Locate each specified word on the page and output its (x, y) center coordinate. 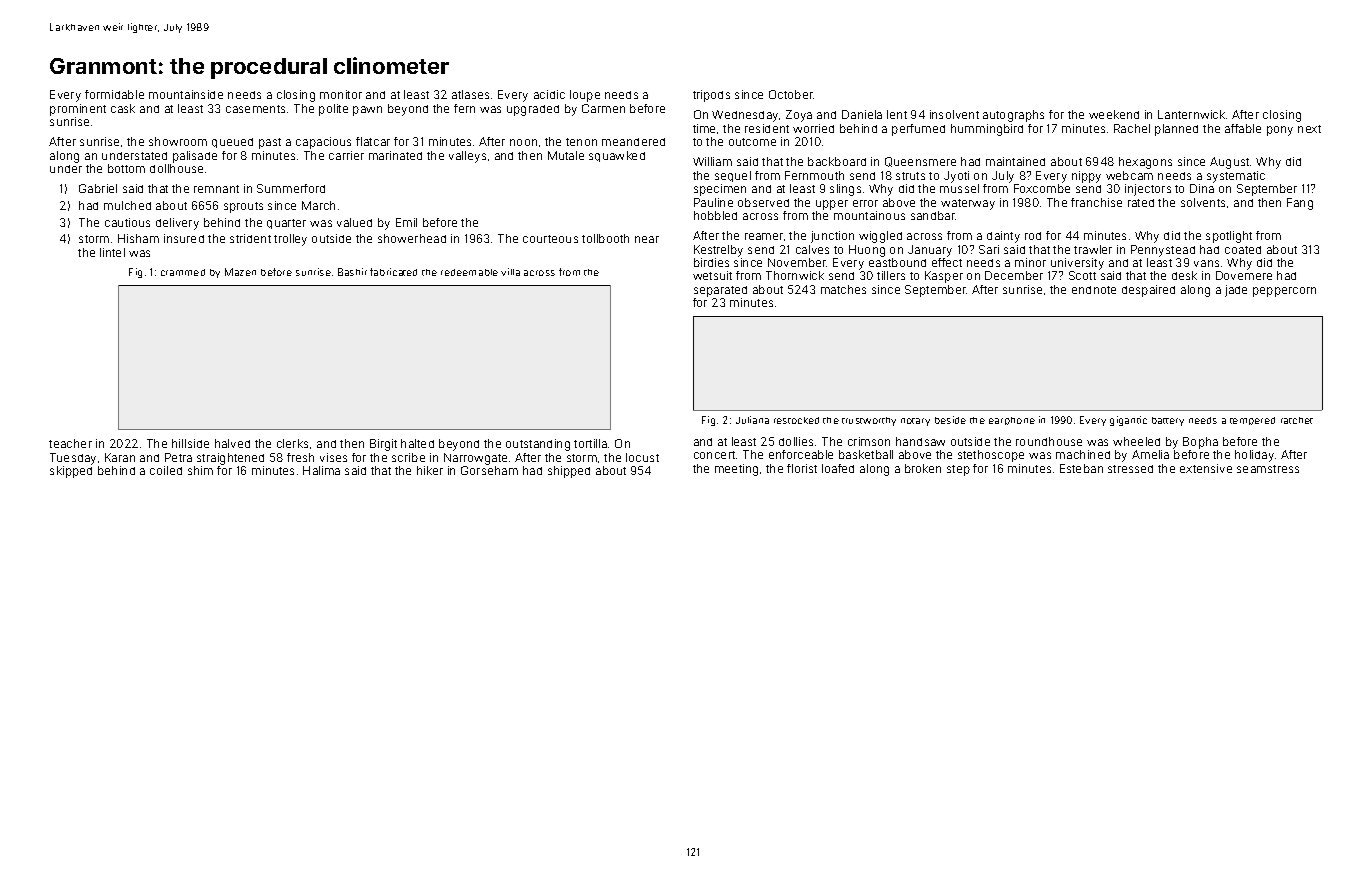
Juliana (752, 420)
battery (1168, 421)
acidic (549, 94)
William (712, 161)
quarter (286, 224)
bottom (126, 168)
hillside (190, 443)
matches (843, 289)
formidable (114, 94)
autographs (1013, 116)
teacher (70, 443)
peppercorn (1284, 292)
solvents (1203, 202)
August (1229, 163)
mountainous (869, 215)
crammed (183, 272)
